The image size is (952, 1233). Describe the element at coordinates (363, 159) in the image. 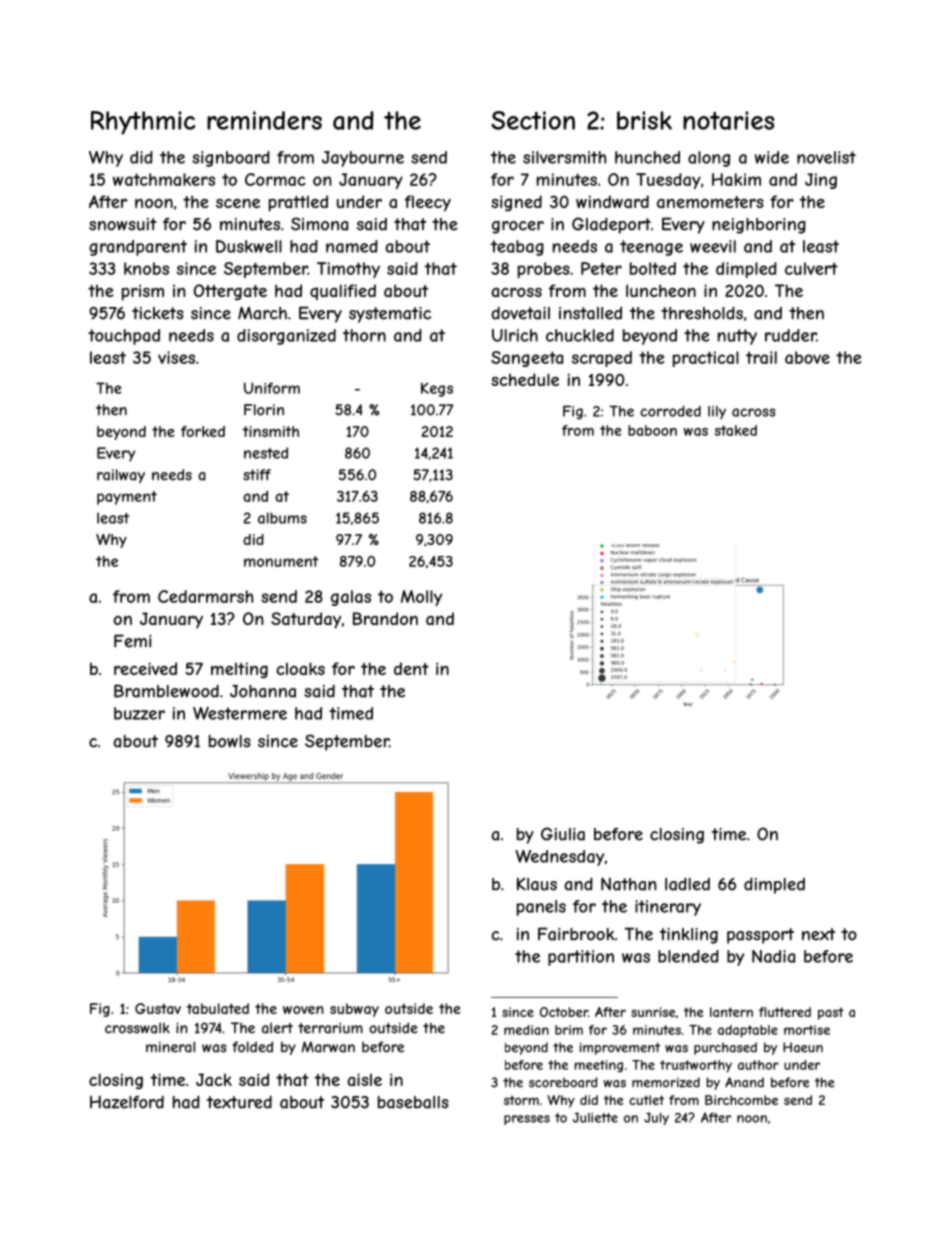

I see `Jaybourne` at that location.
